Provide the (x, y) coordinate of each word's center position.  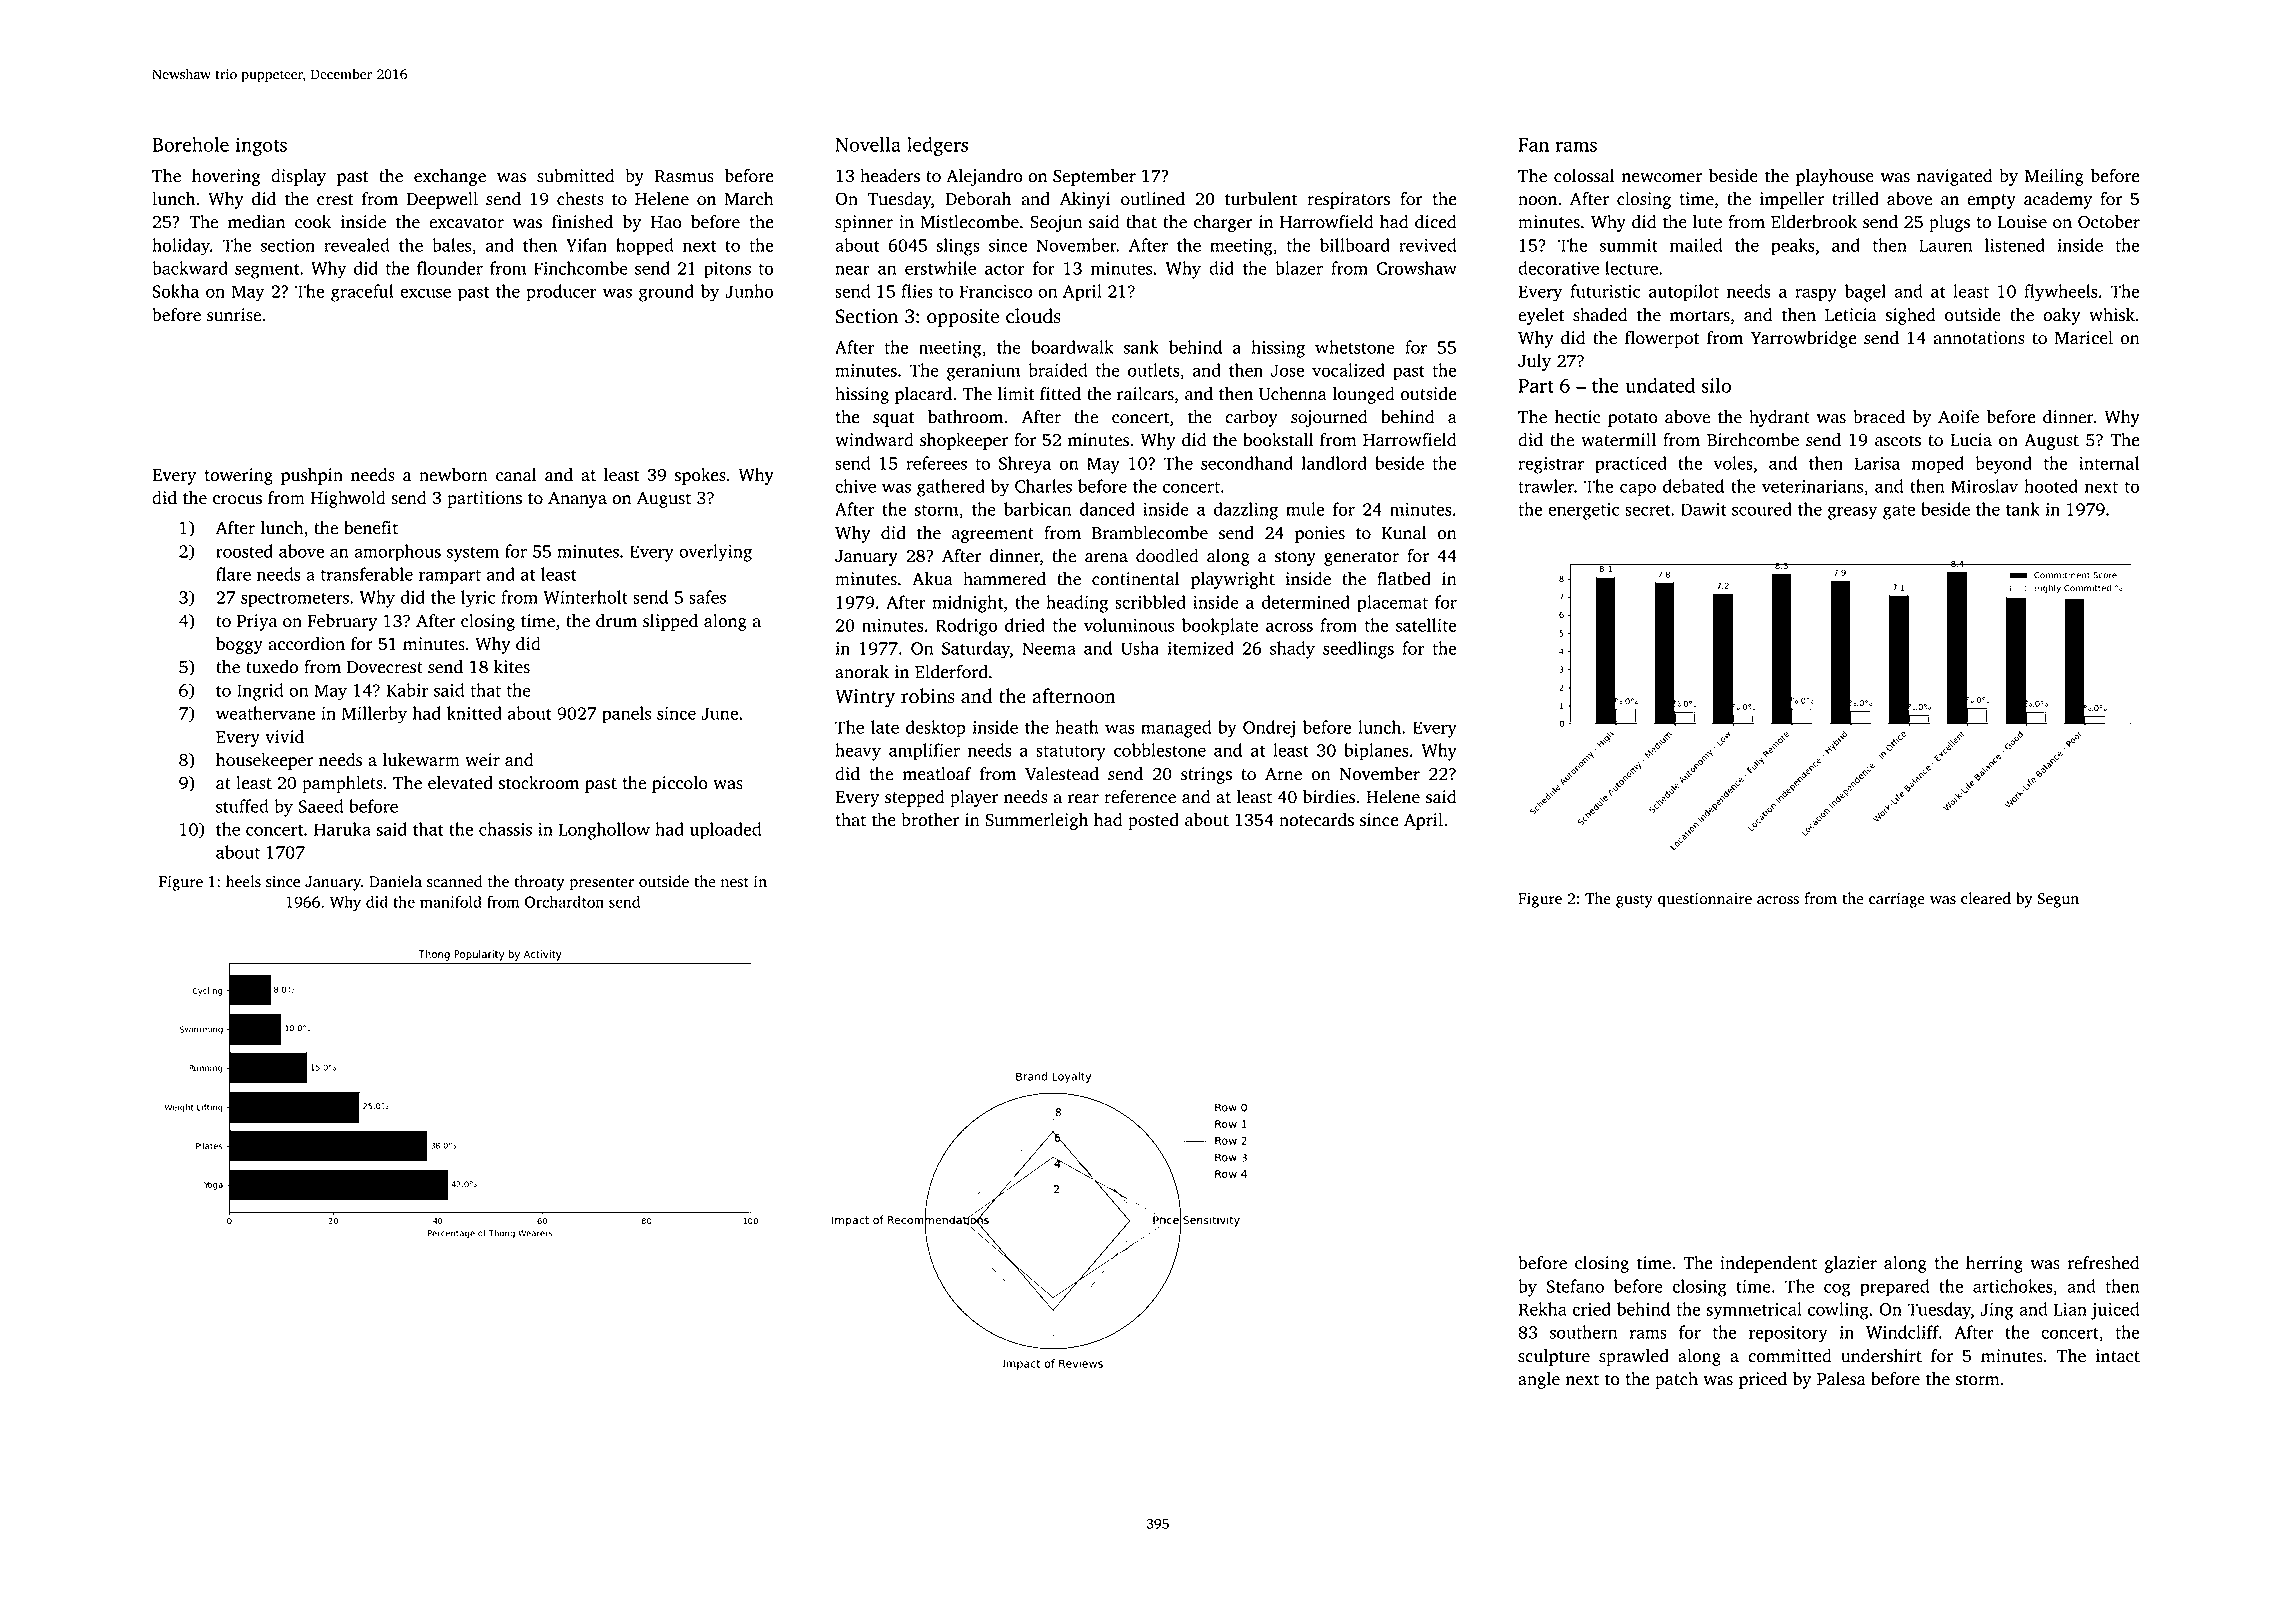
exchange (450, 177)
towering (239, 476)
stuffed (242, 806)
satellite (1426, 625)
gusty (1634, 901)
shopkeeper (964, 441)
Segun (2058, 900)
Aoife (1958, 417)
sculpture (1554, 1357)
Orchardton (564, 902)
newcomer (1662, 178)
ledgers (937, 146)
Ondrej (1269, 729)
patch (1676, 1380)
